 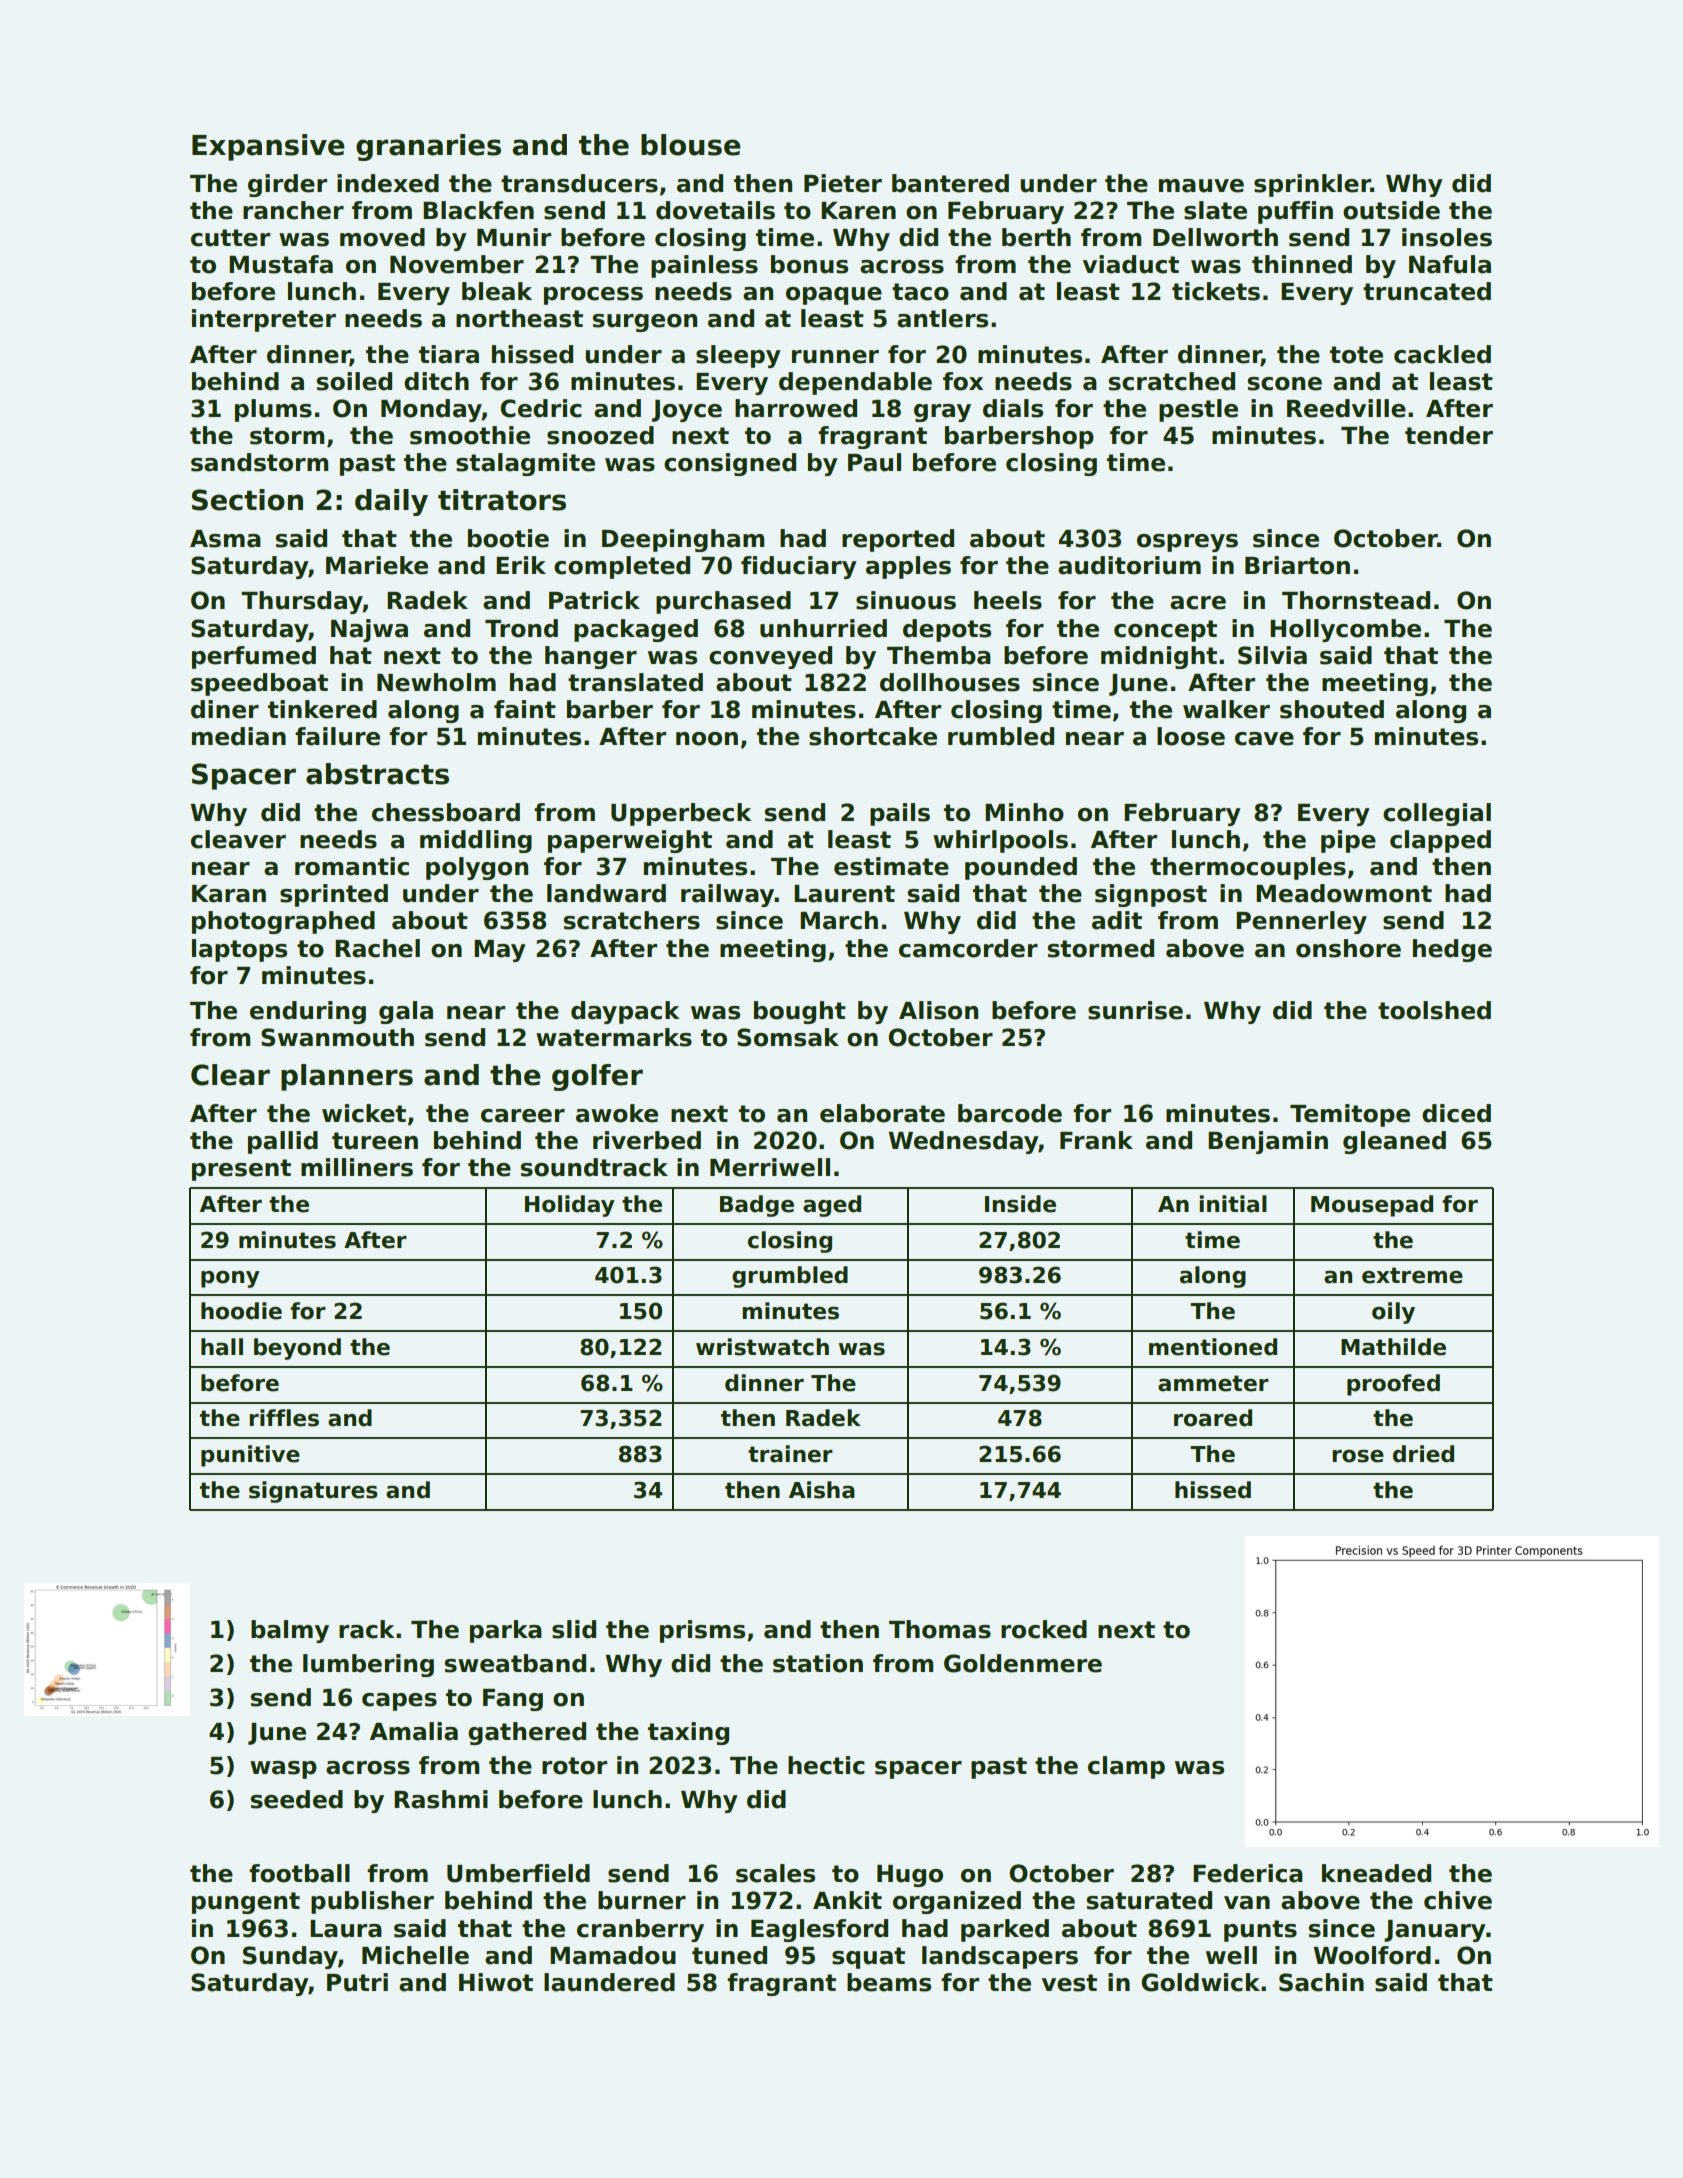 What do you see at coordinates (1008, 600) in the page?
I see `heels` at bounding box center [1008, 600].
